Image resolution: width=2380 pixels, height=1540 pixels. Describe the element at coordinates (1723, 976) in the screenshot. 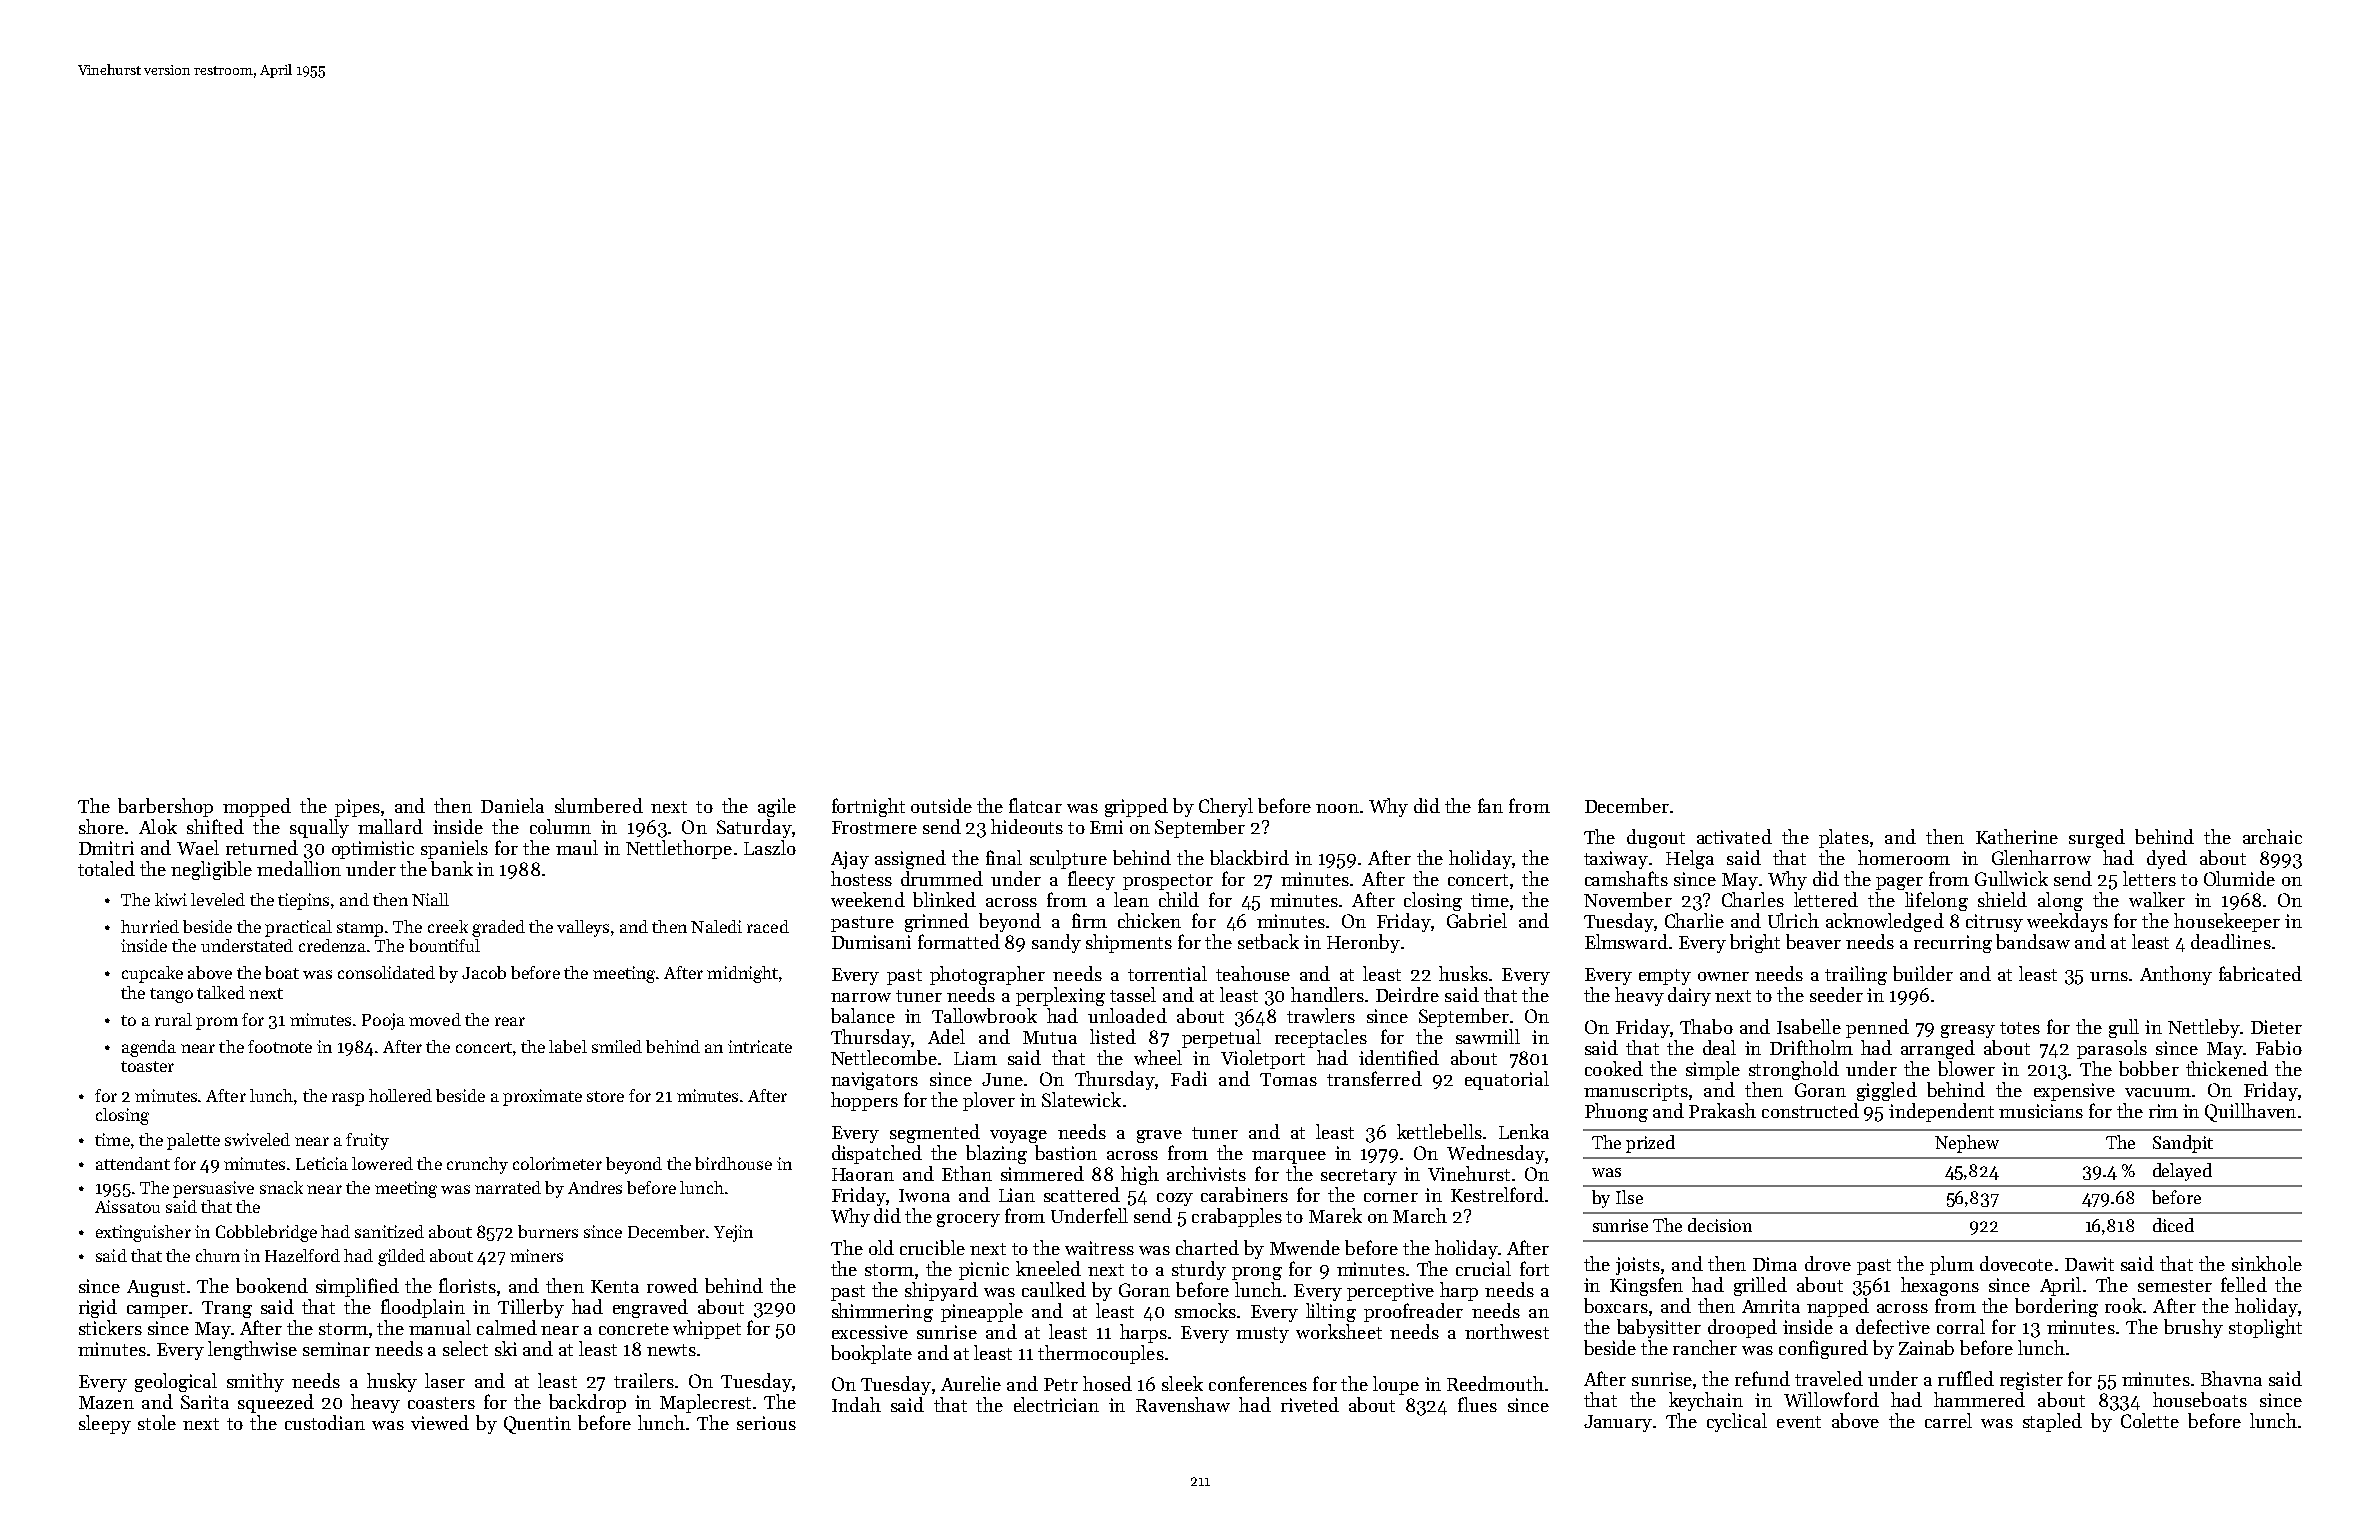

I see `owner` at that location.
